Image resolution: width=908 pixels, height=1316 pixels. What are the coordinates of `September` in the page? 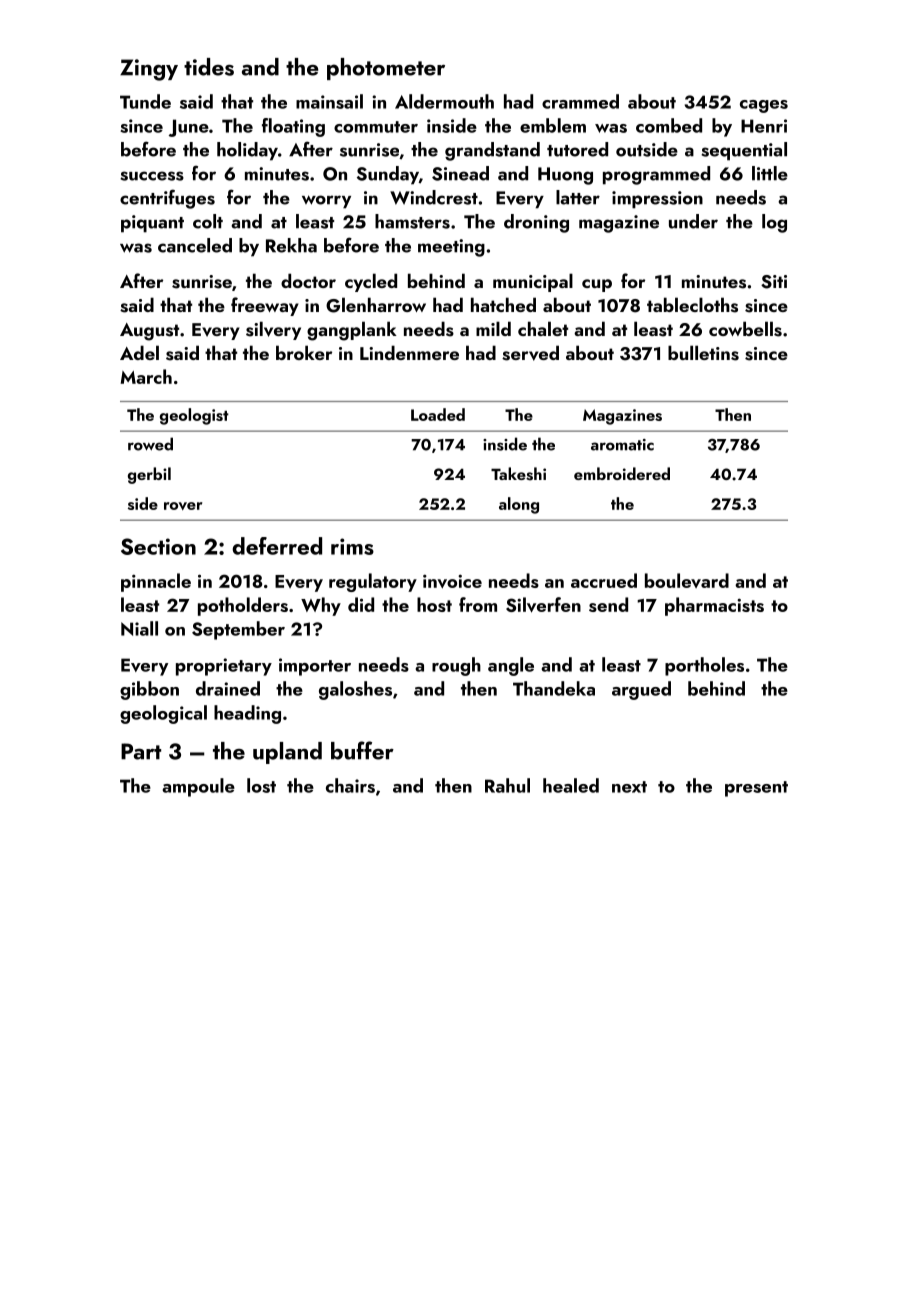 It's located at (238, 630).
